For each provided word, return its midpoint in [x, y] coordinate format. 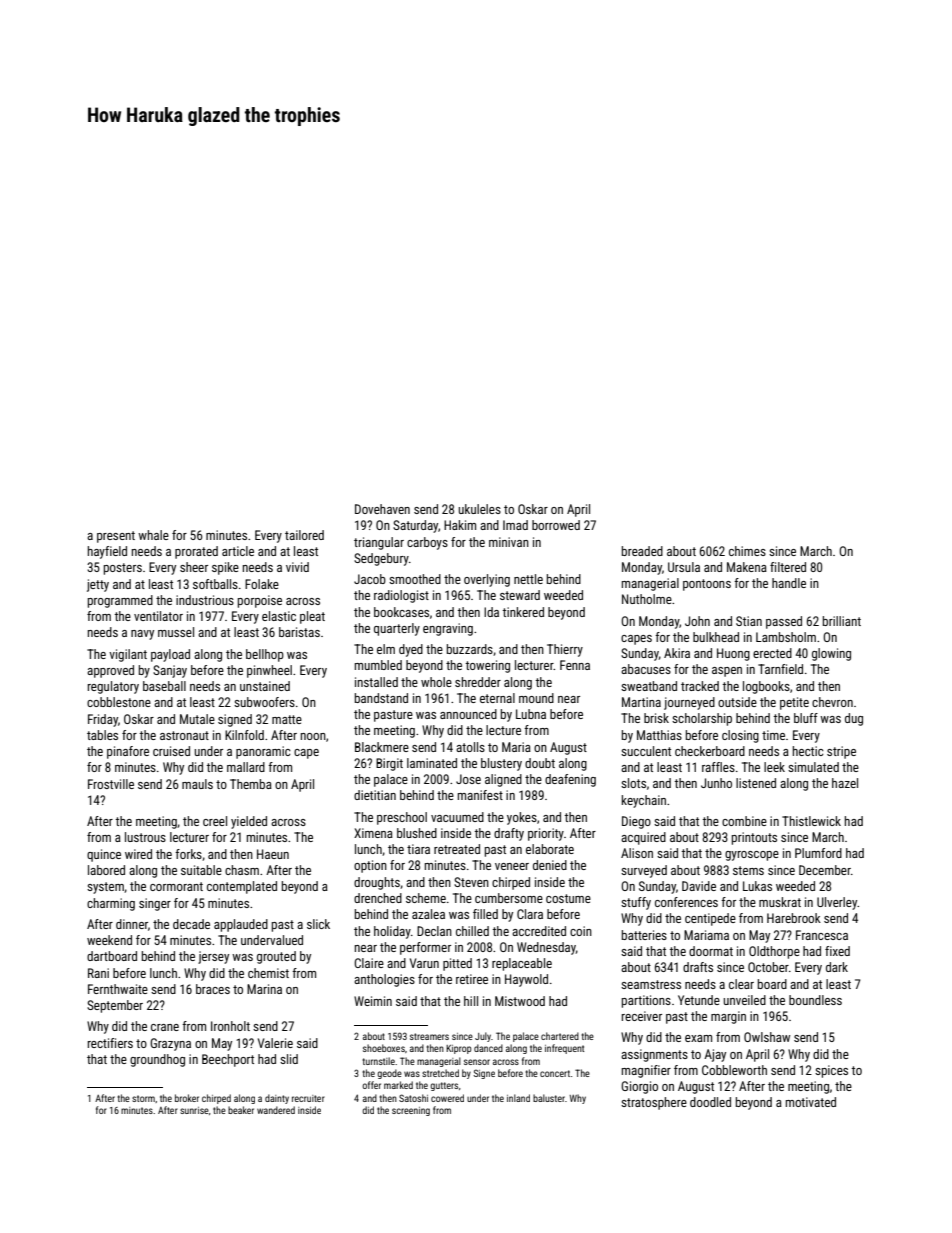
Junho [716, 783]
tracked [700, 686]
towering [488, 666]
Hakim [460, 525]
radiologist [401, 596]
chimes [747, 551]
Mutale [197, 719]
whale [153, 535]
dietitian [375, 795]
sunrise [194, 1110]
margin [728, 1017]
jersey [213, 957]
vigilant [128, 655]
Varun [424, 963]
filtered [788, 567]
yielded [249, 822]
